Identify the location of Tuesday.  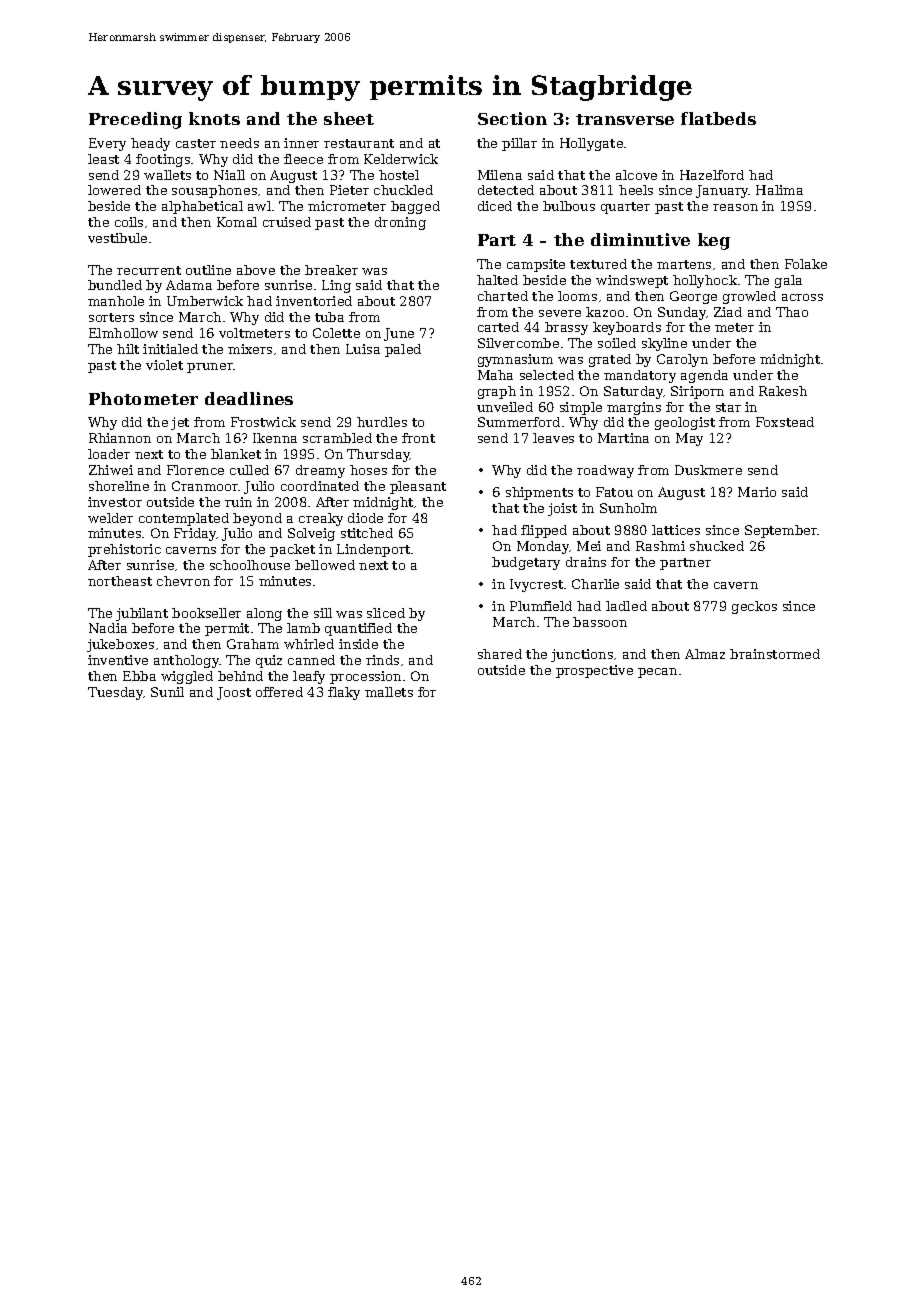
(115, 693).
